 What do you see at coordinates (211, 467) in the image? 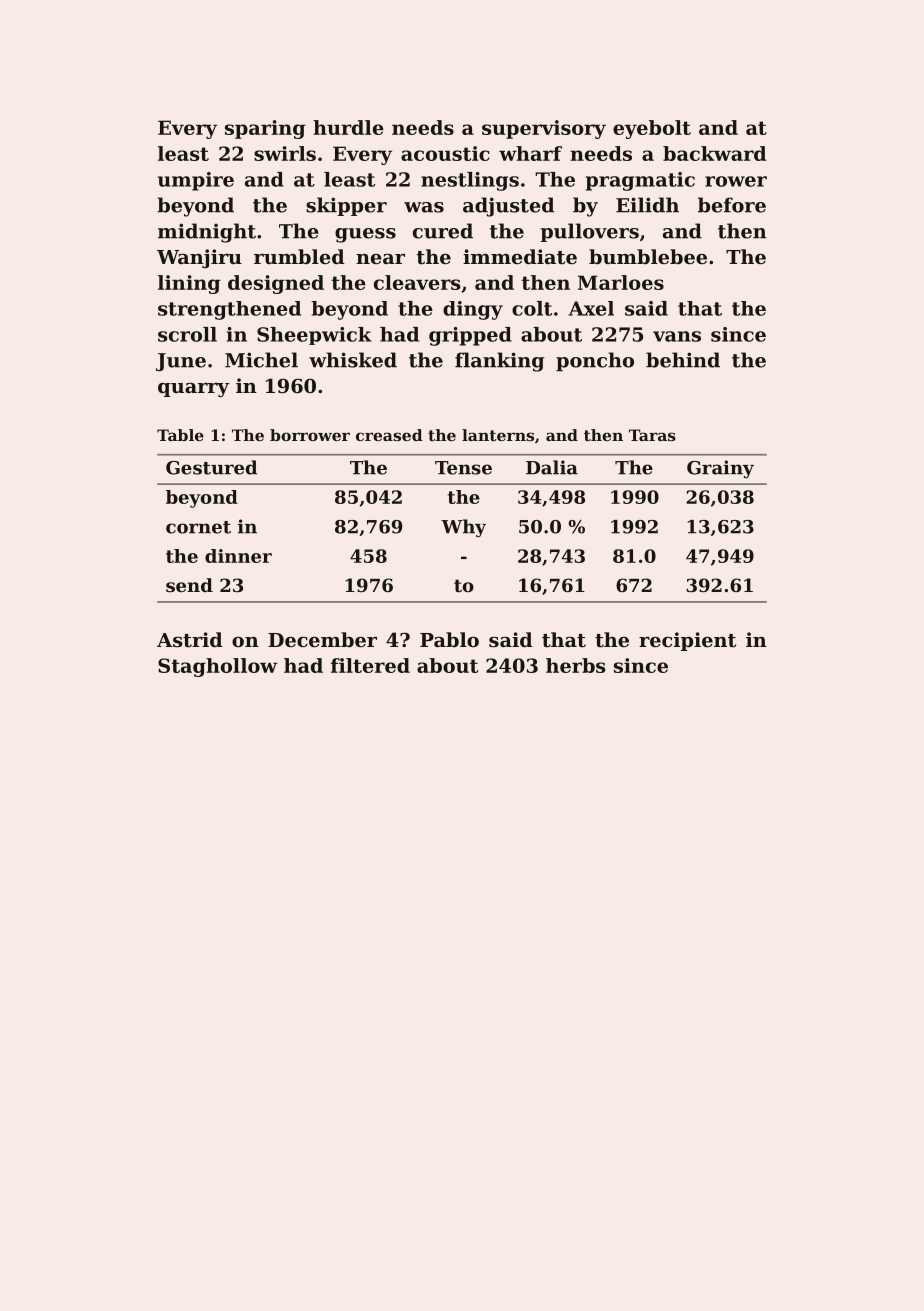
I see `Gestured` at bounding box center [211, 467].
